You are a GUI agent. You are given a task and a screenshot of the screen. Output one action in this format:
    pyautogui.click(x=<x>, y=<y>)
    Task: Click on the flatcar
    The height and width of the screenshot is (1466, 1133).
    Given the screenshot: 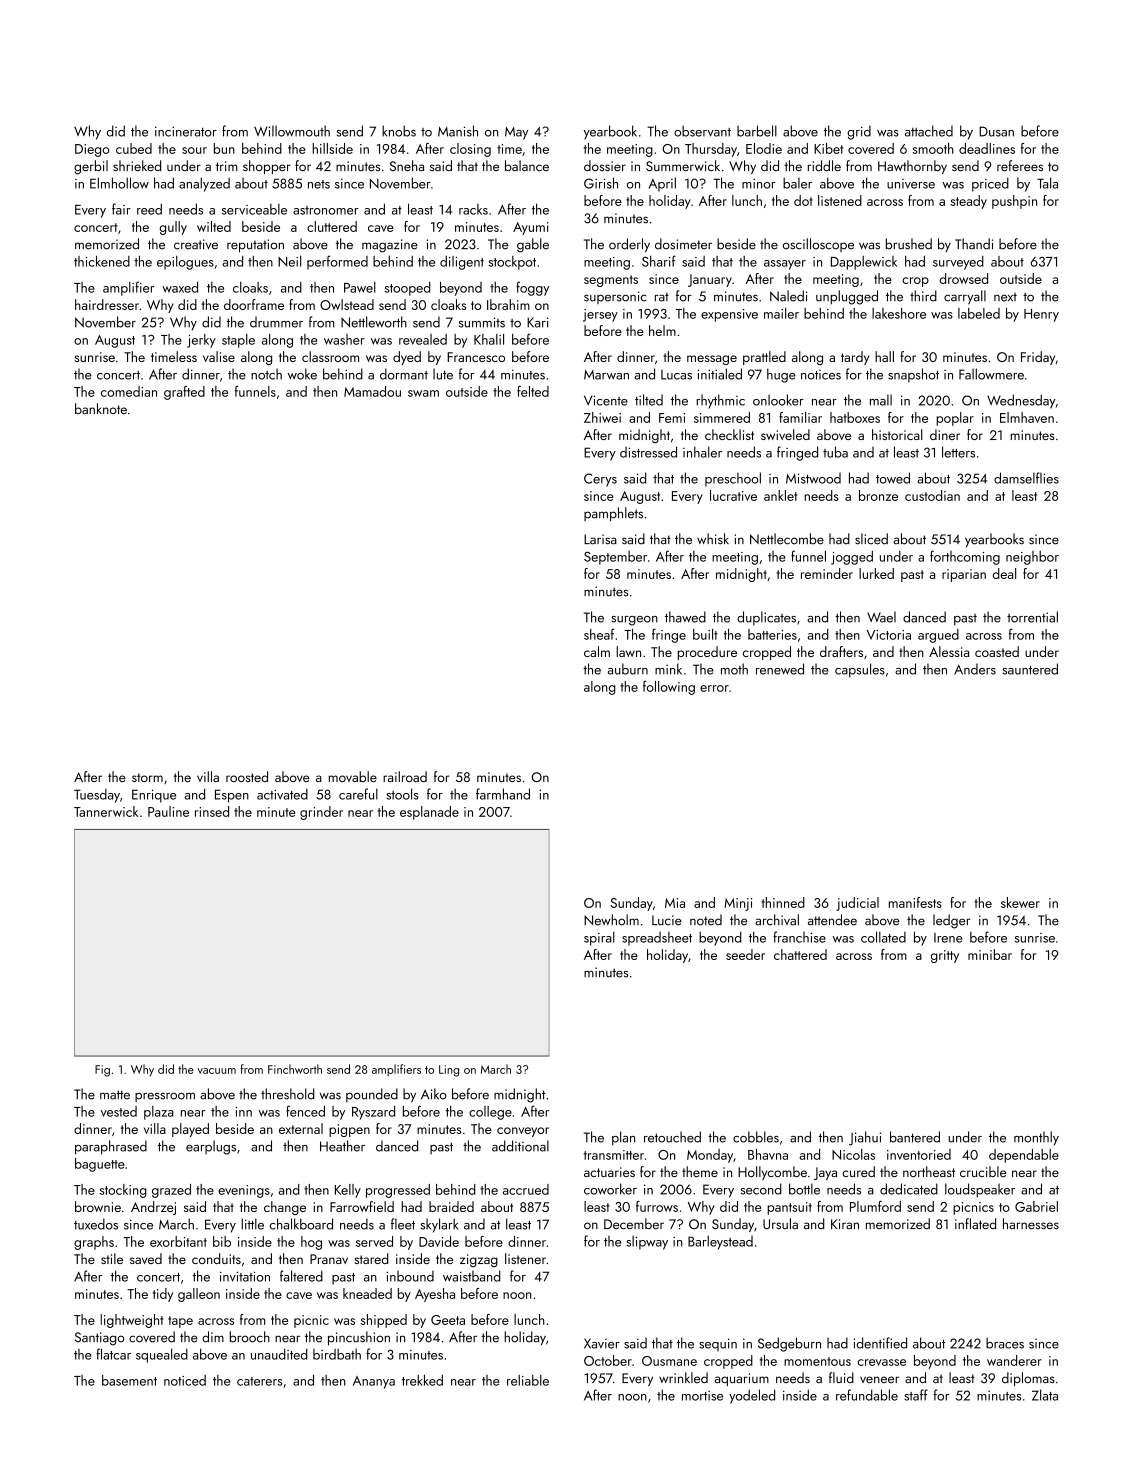 What is the action you would take?
    pyautogui.click(x=113, y=1354)
